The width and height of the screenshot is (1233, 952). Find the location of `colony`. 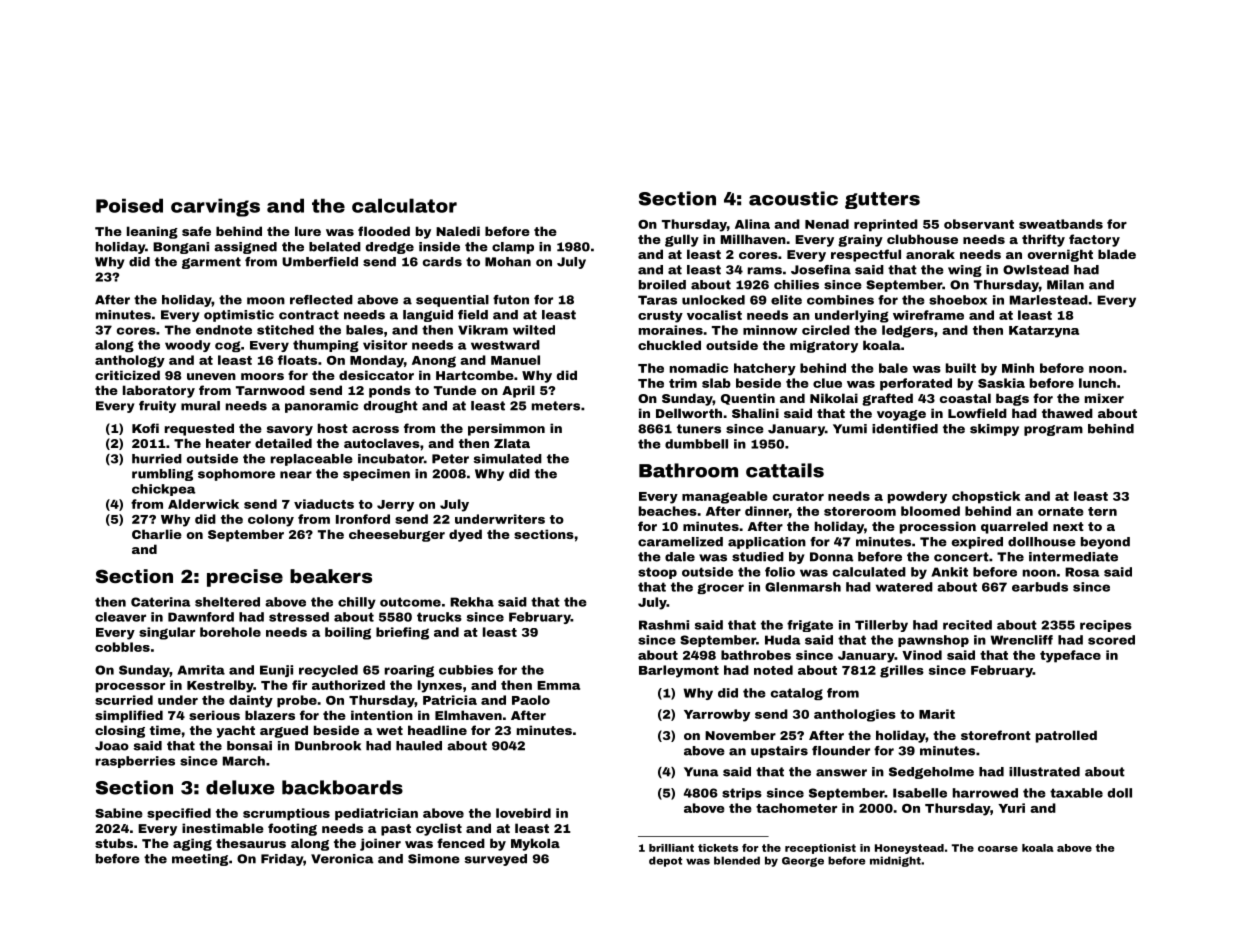

colony is located at coordinates (271, 520).
